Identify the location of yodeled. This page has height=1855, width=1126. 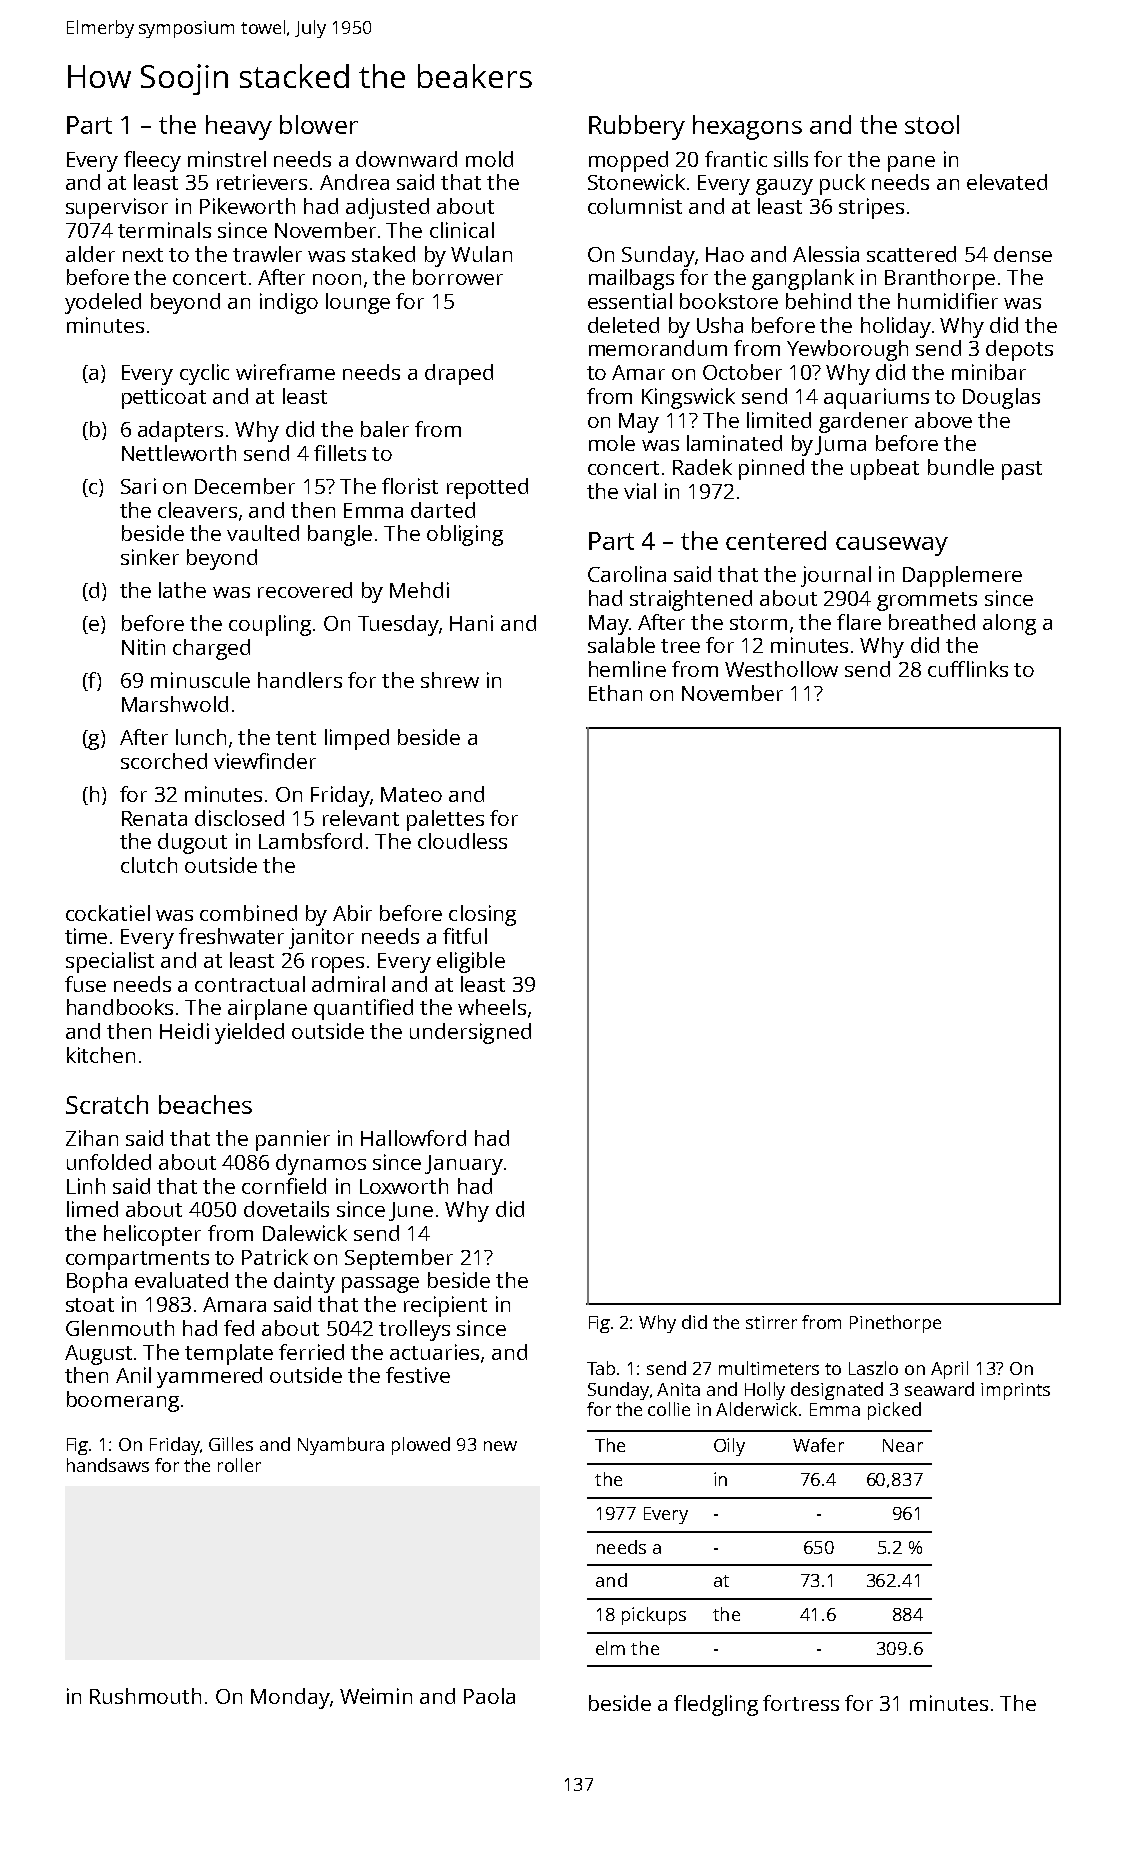
(103, 303).
